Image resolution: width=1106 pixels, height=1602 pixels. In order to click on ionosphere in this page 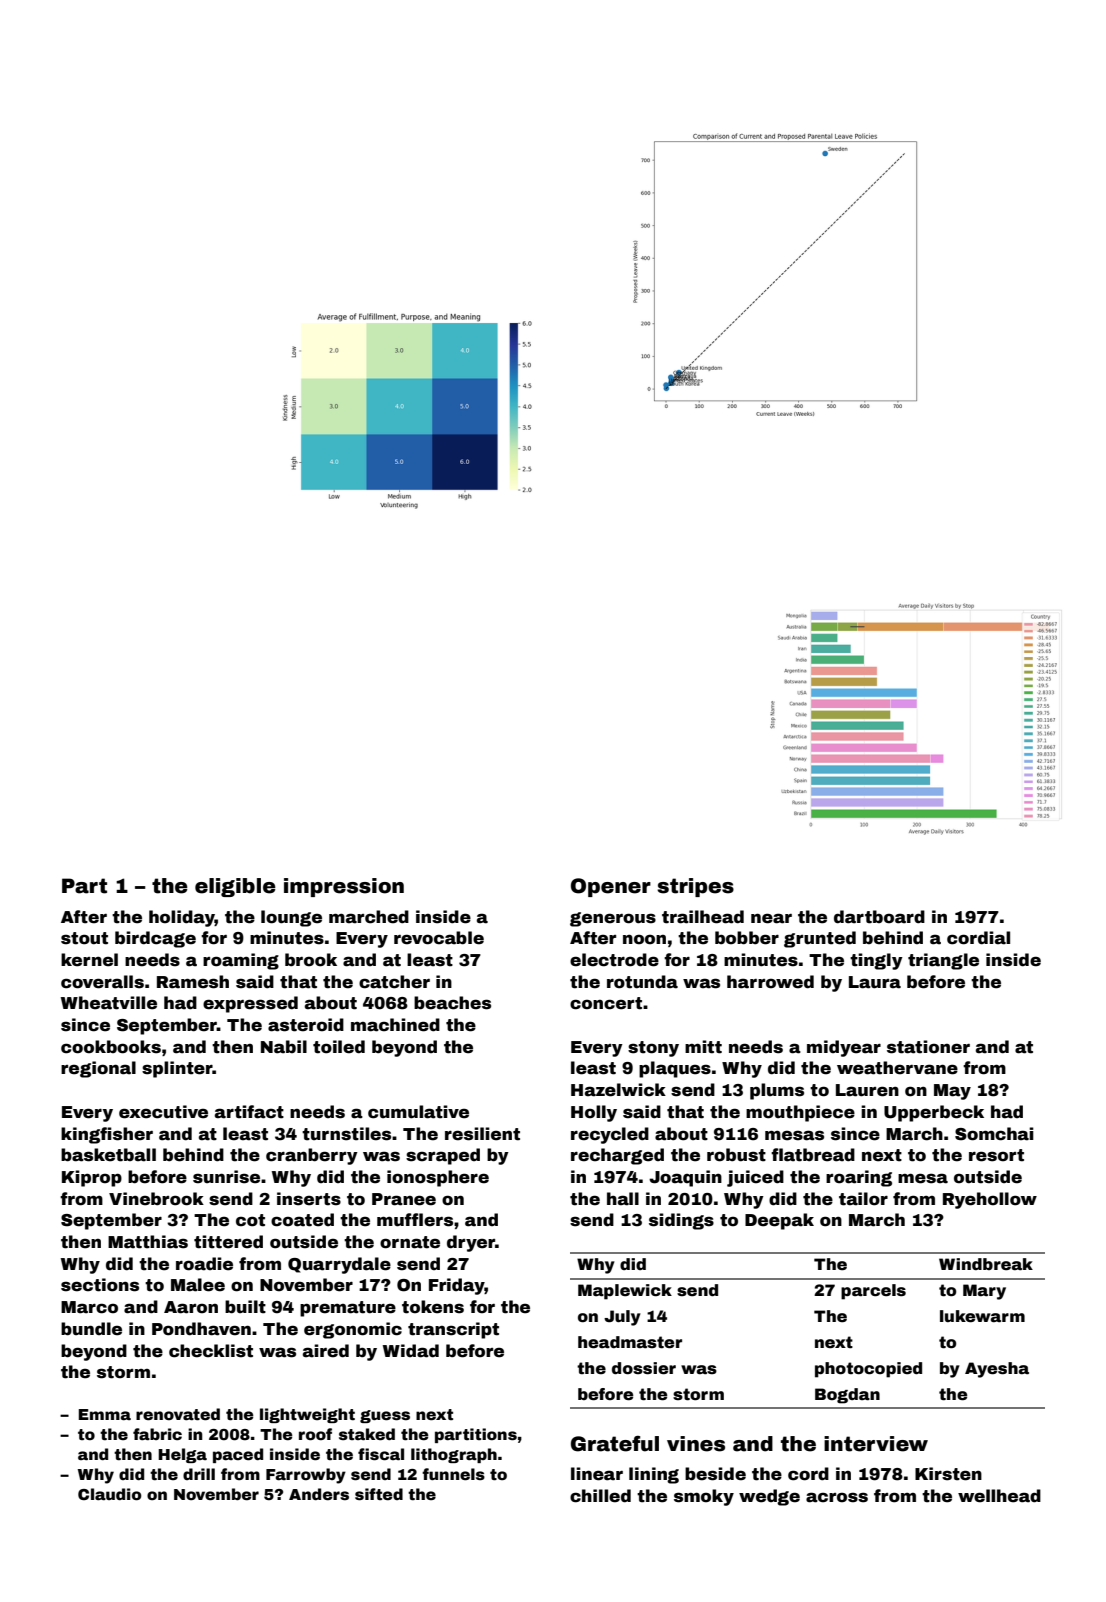, I will do `click(438, 1178)`.
